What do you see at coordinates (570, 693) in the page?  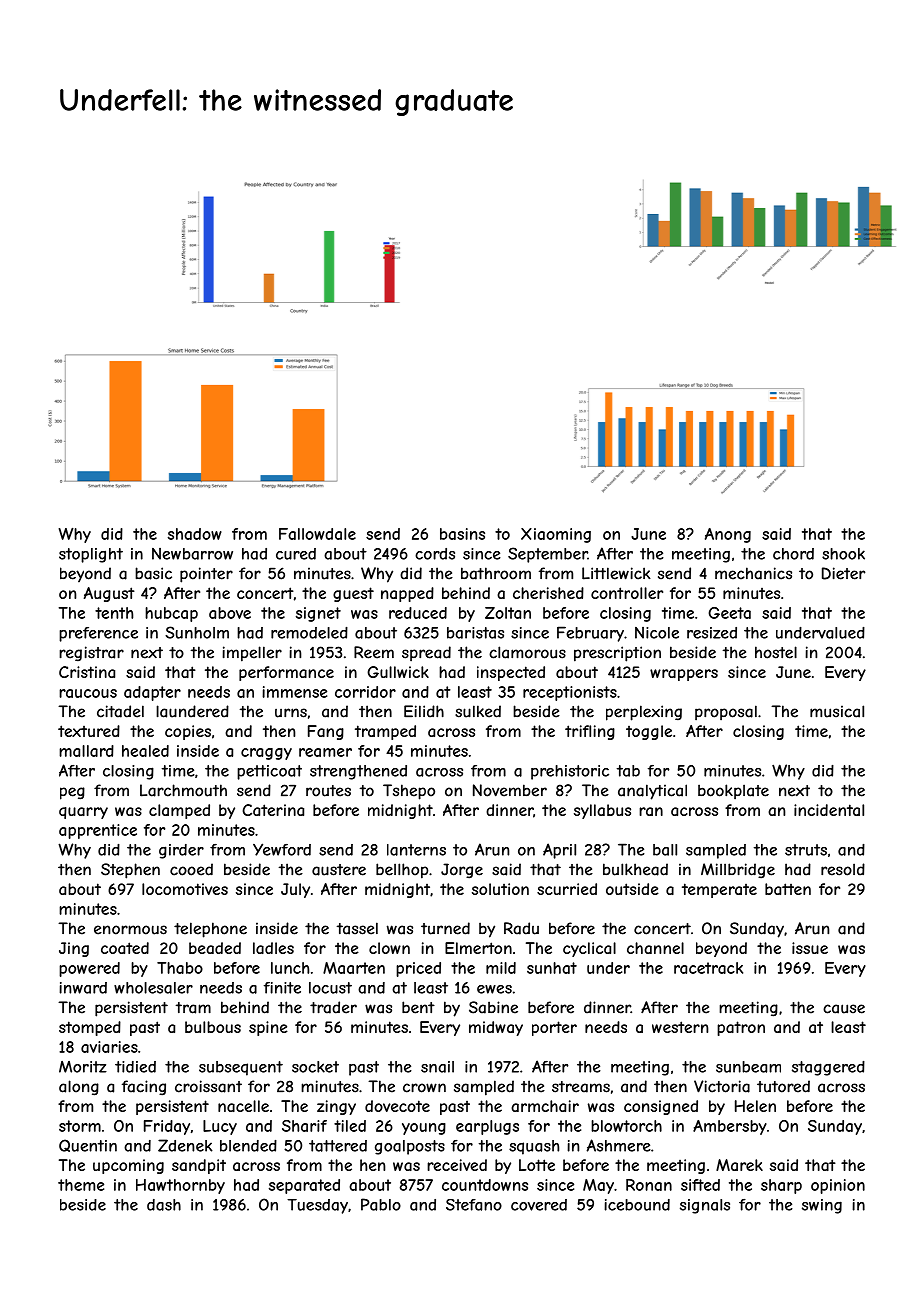 I see `receptionists` at bounding box center [570, 693].
